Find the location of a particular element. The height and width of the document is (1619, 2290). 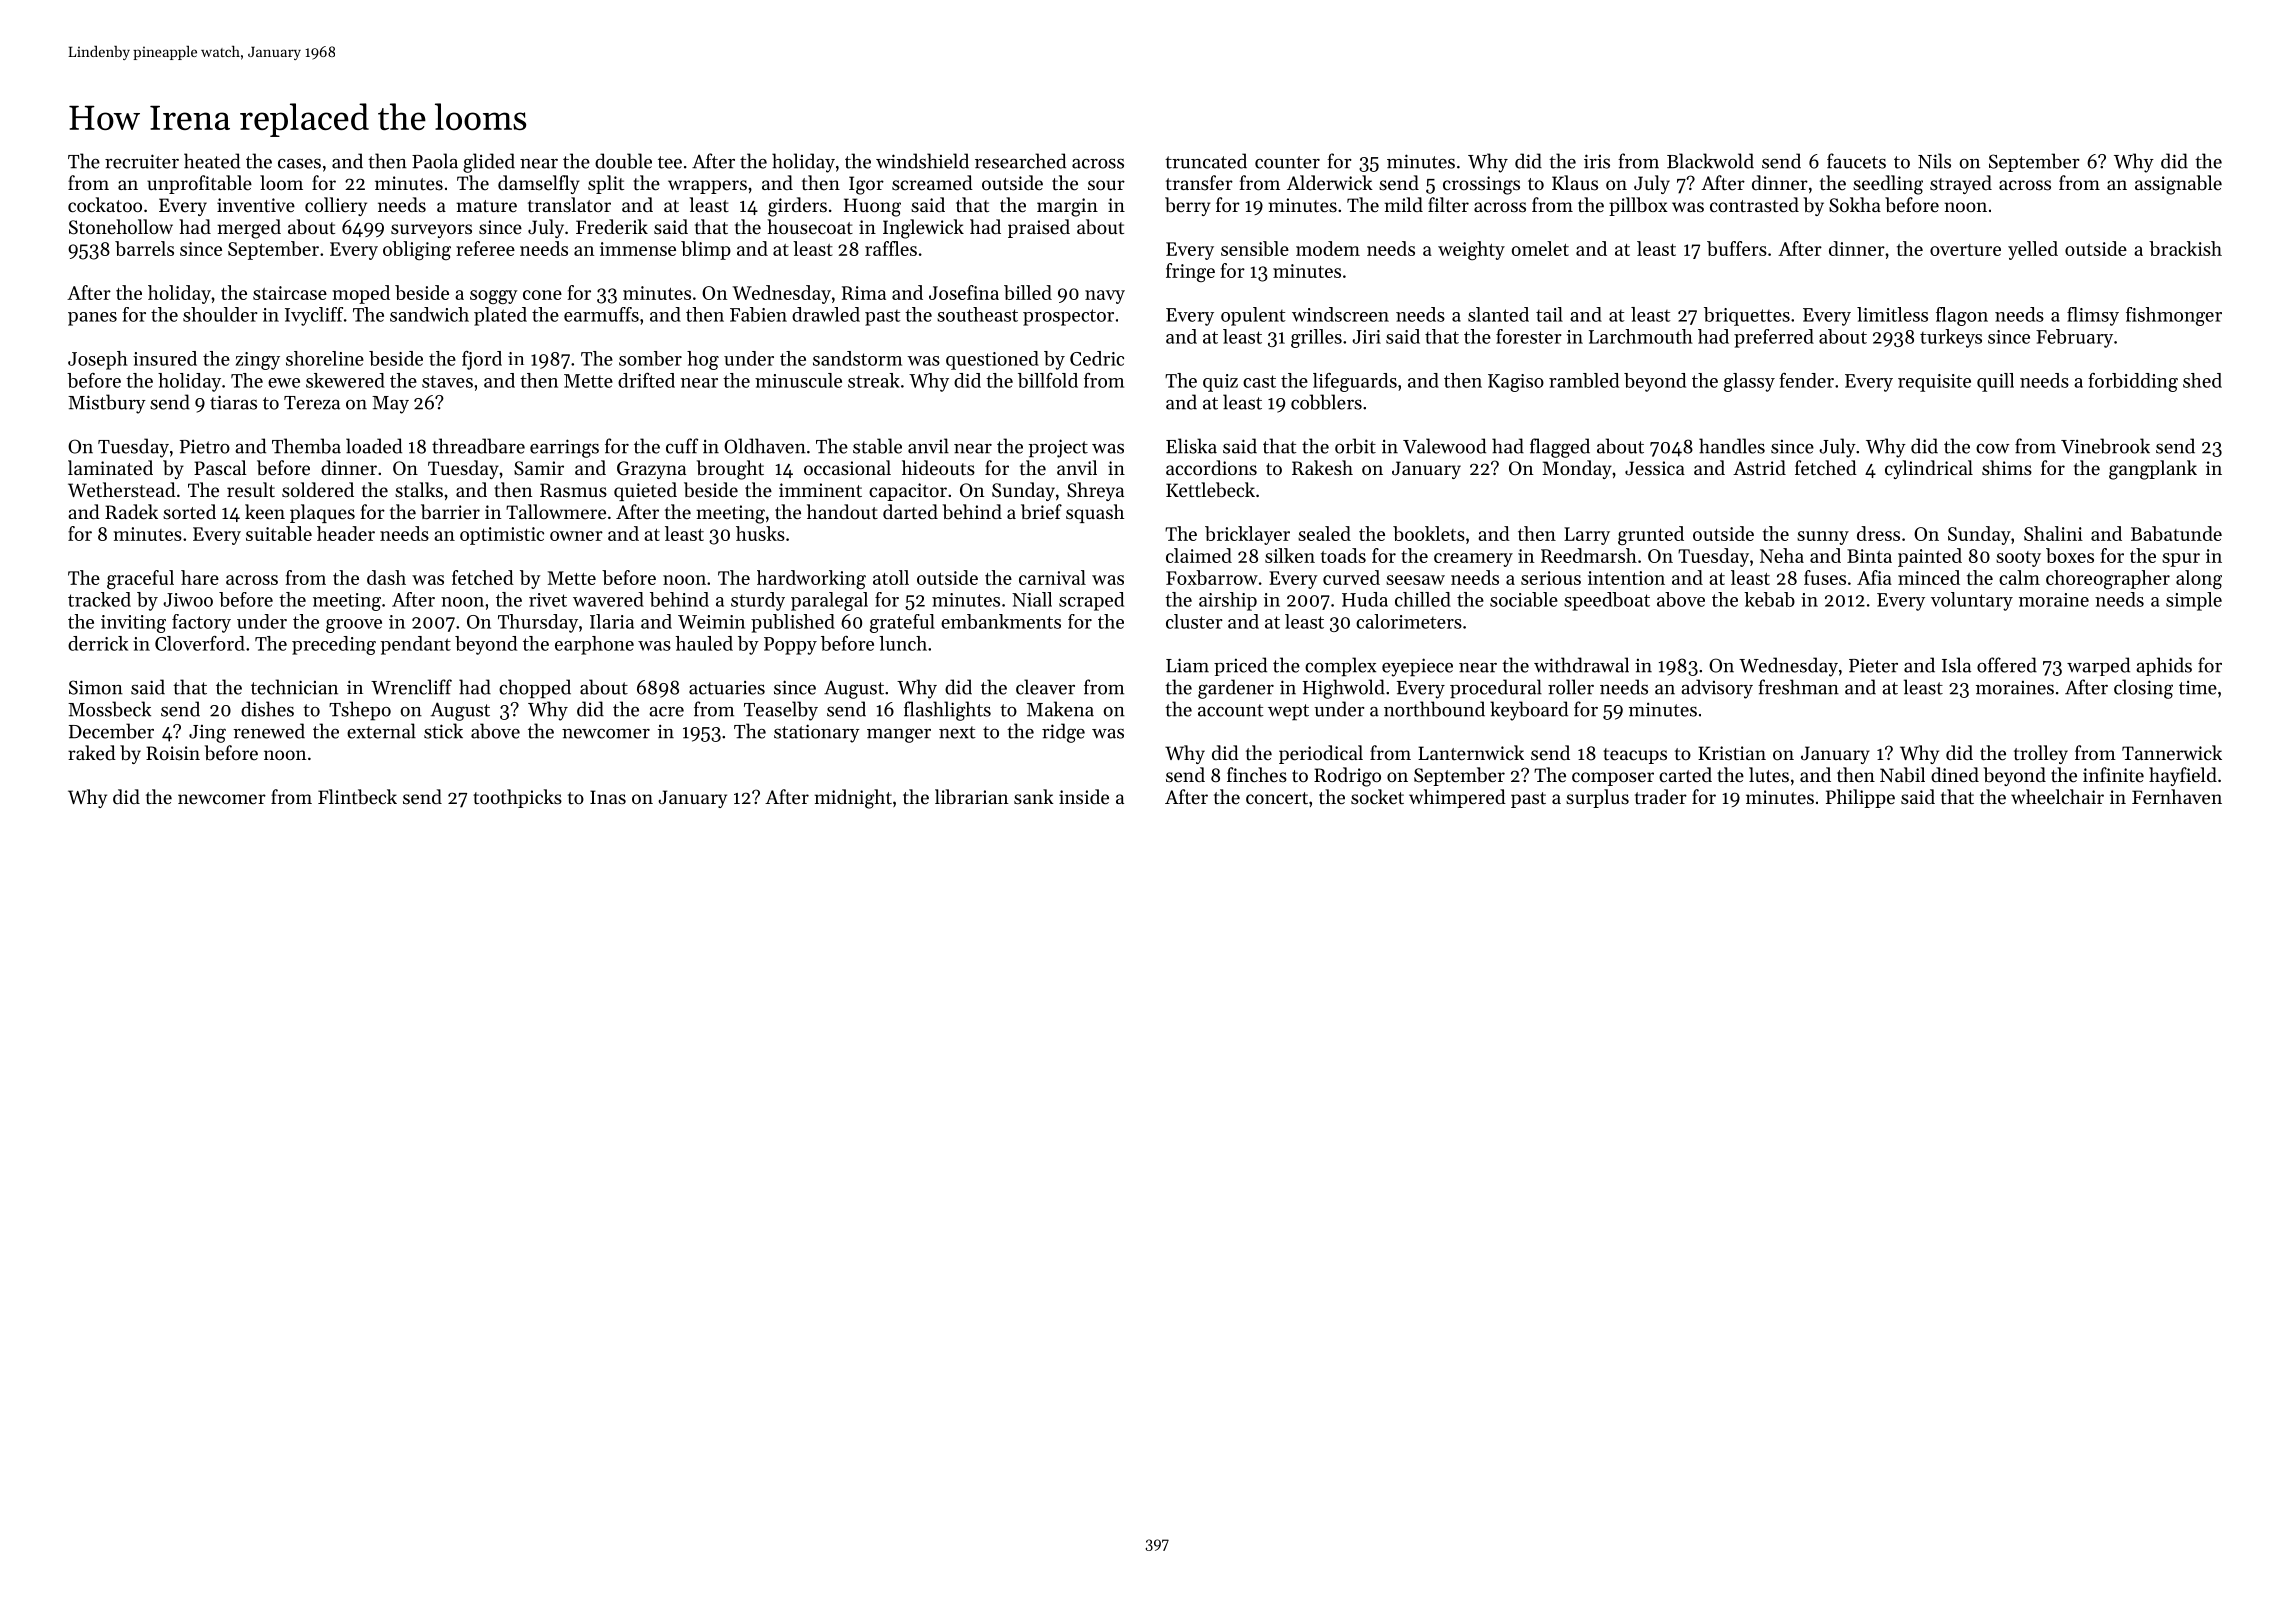

Flintbeck is located at coordinates (357, 797).
